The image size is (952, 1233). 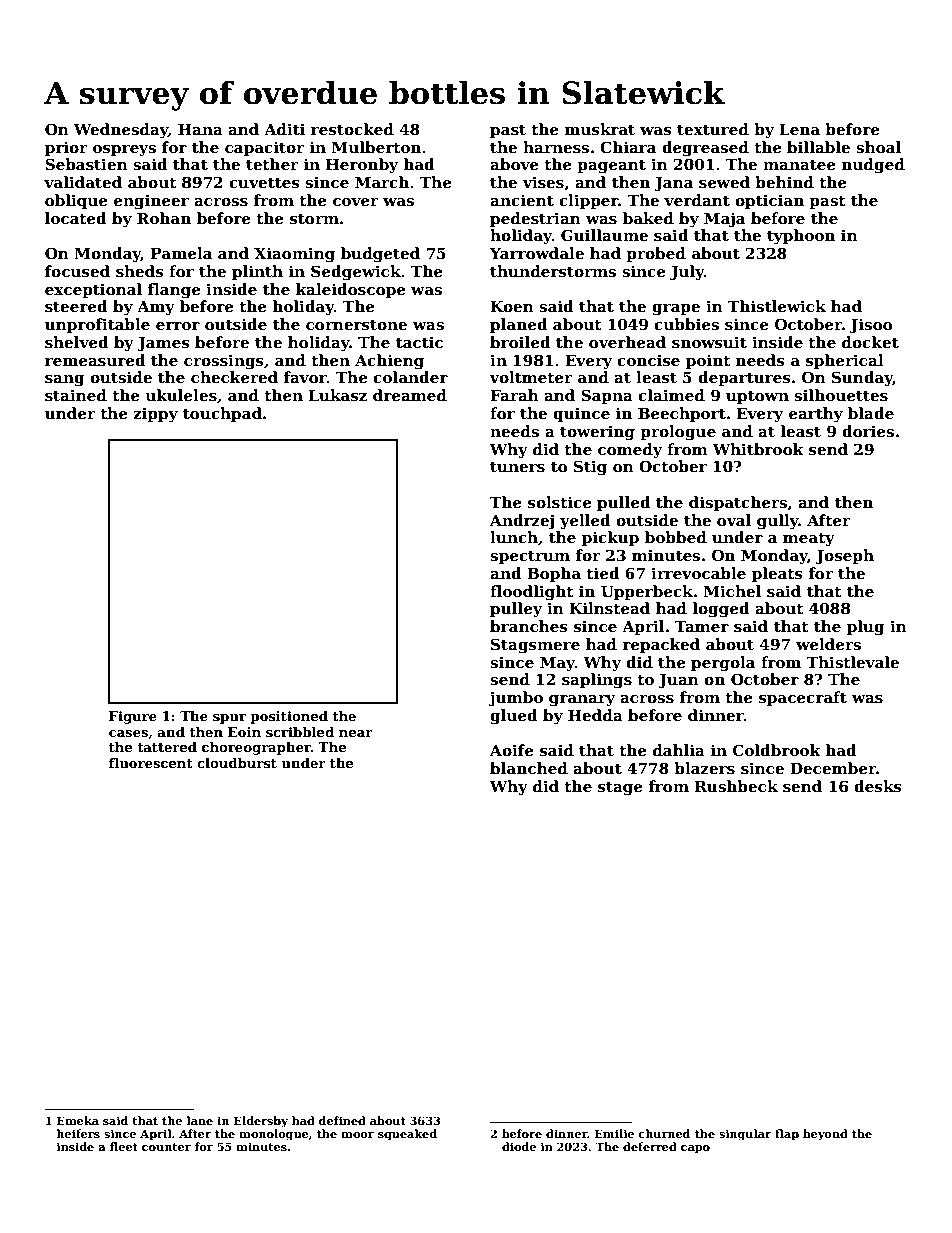 What do you see at coordinates (695, 1149) in the document?
I see `capo` at bounding box center [695, 1149].
